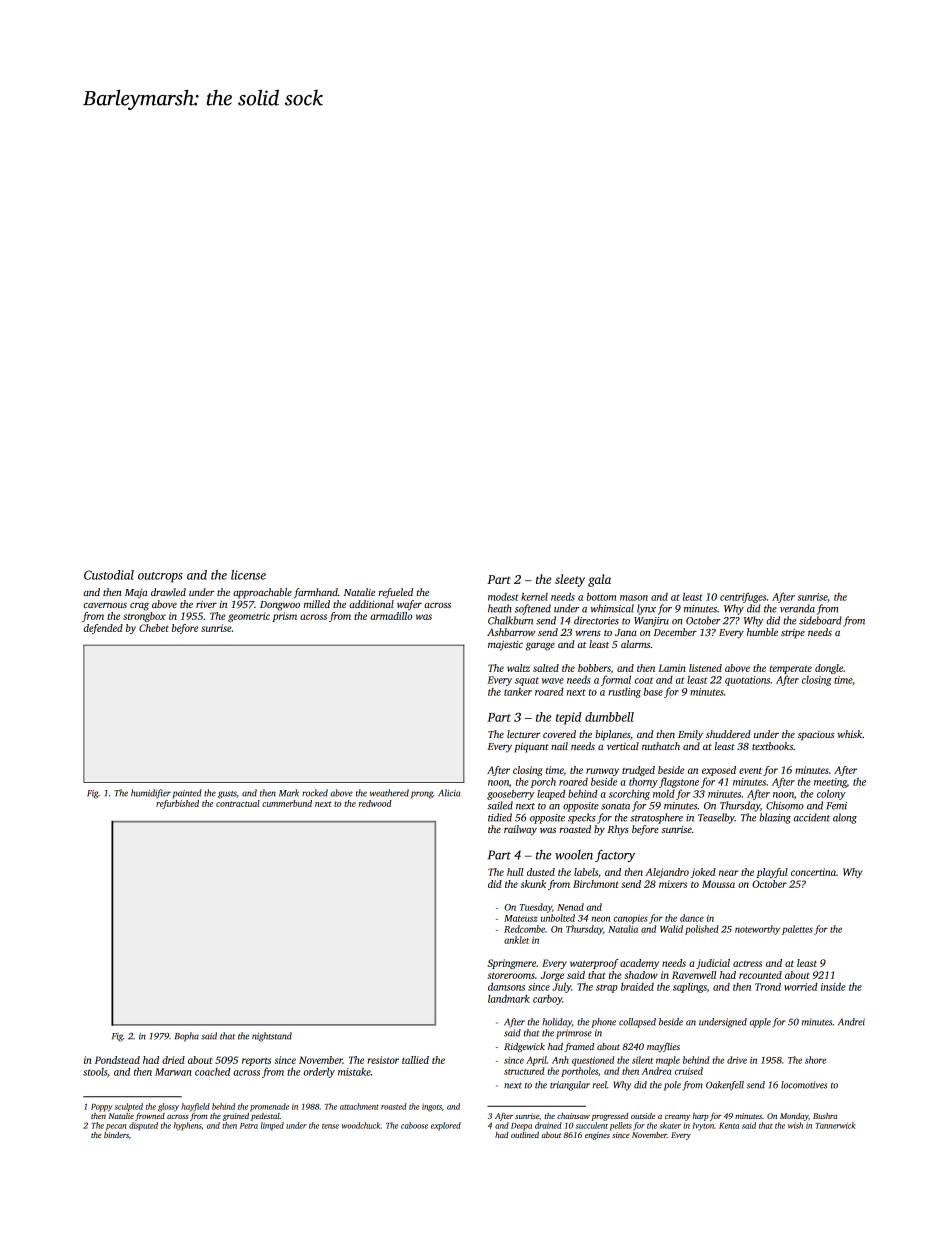 The width and height of the screenshot is (952, 1233). What do you see at coordinates (705, 668) in the screenshot?
I see `listened` at bounding box center [705, 668].
